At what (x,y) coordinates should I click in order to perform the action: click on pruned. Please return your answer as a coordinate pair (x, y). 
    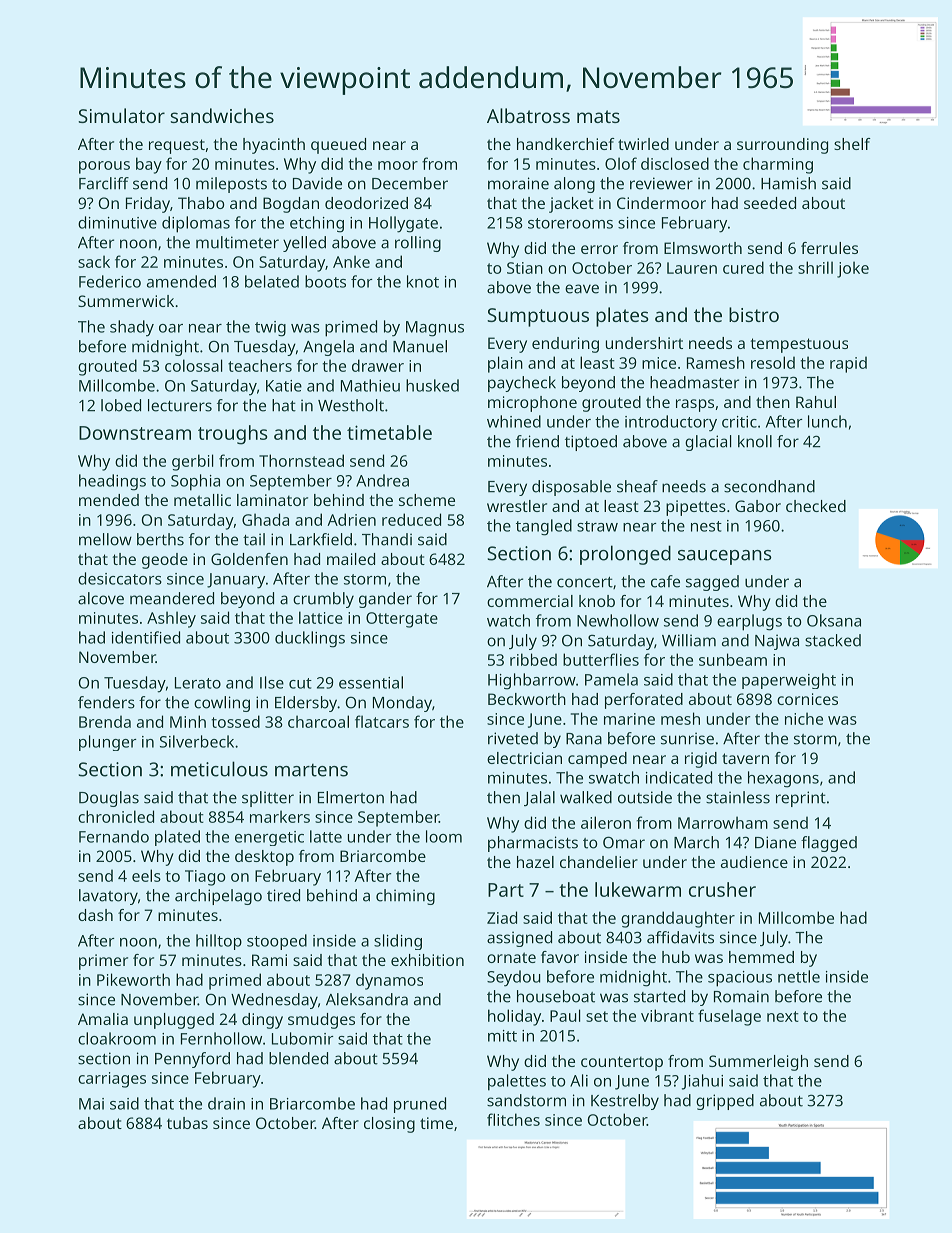
    Looking at the image, I should click on (420, 1105).
